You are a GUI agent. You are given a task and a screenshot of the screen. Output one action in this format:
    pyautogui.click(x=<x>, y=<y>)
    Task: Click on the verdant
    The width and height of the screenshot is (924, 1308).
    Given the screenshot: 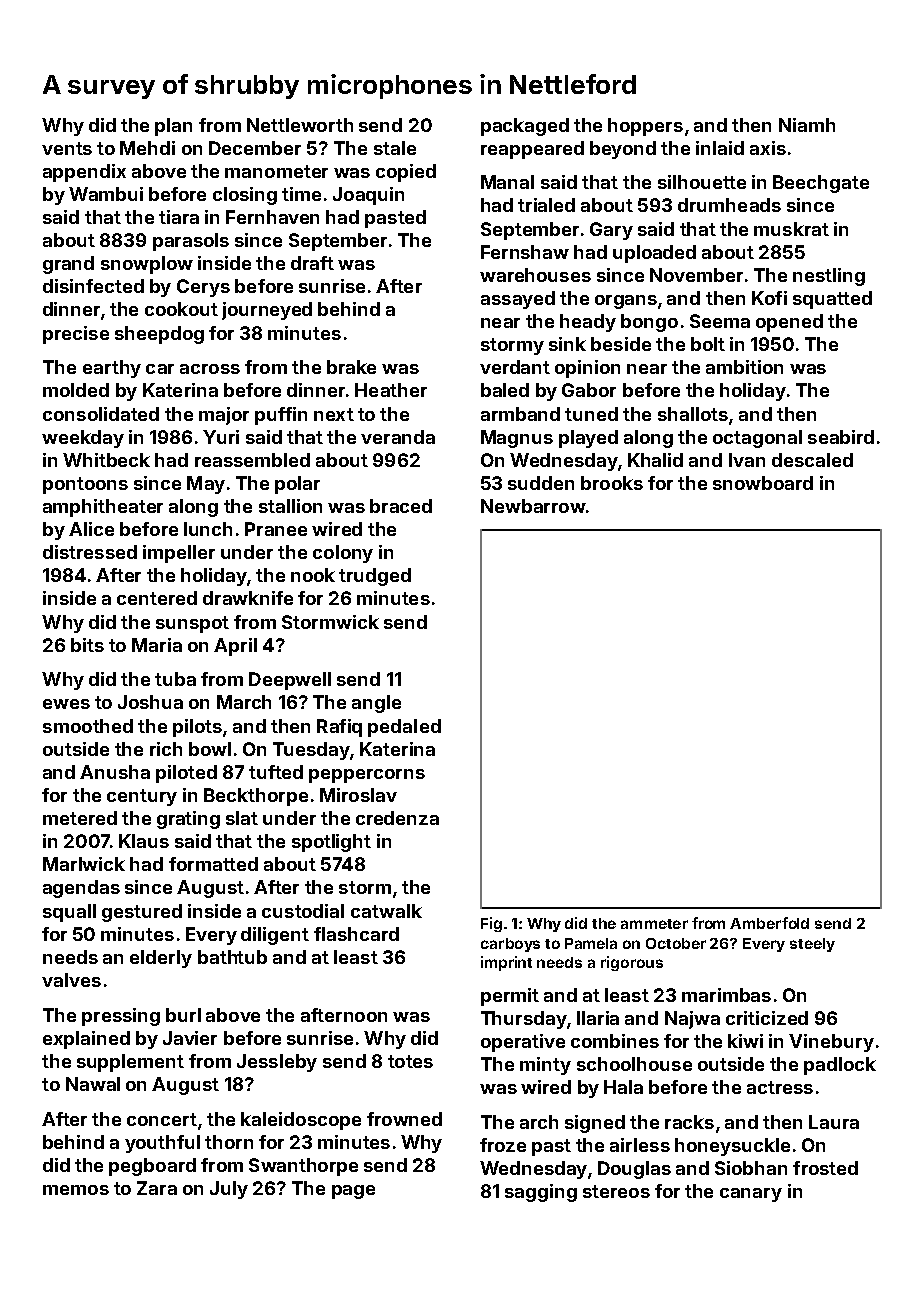 What is the action you would take?
    pyautogui.click(x=515, y=367)
